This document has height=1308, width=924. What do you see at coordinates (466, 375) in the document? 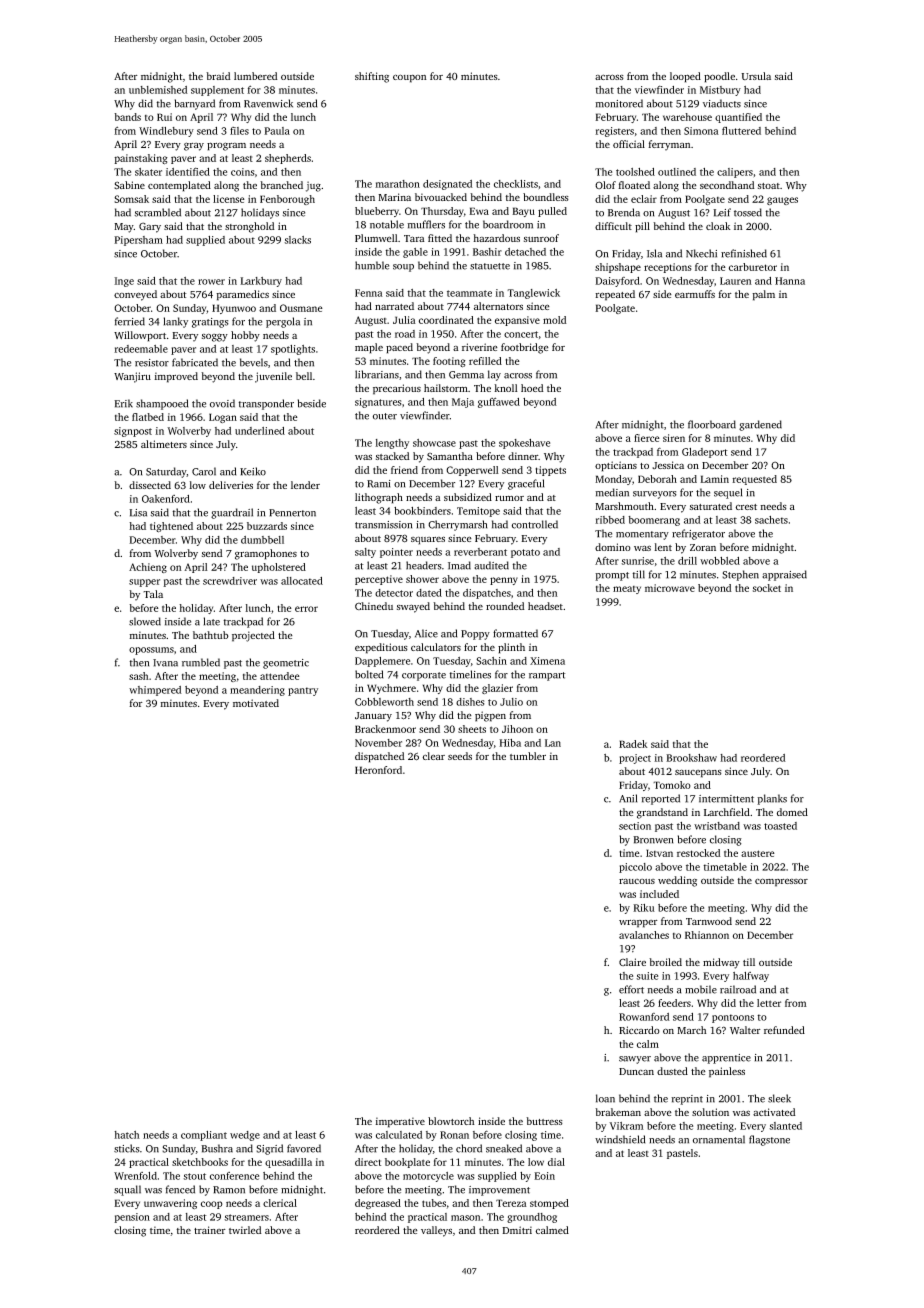
I see `Gemma` at bounding box center [466, 375].
